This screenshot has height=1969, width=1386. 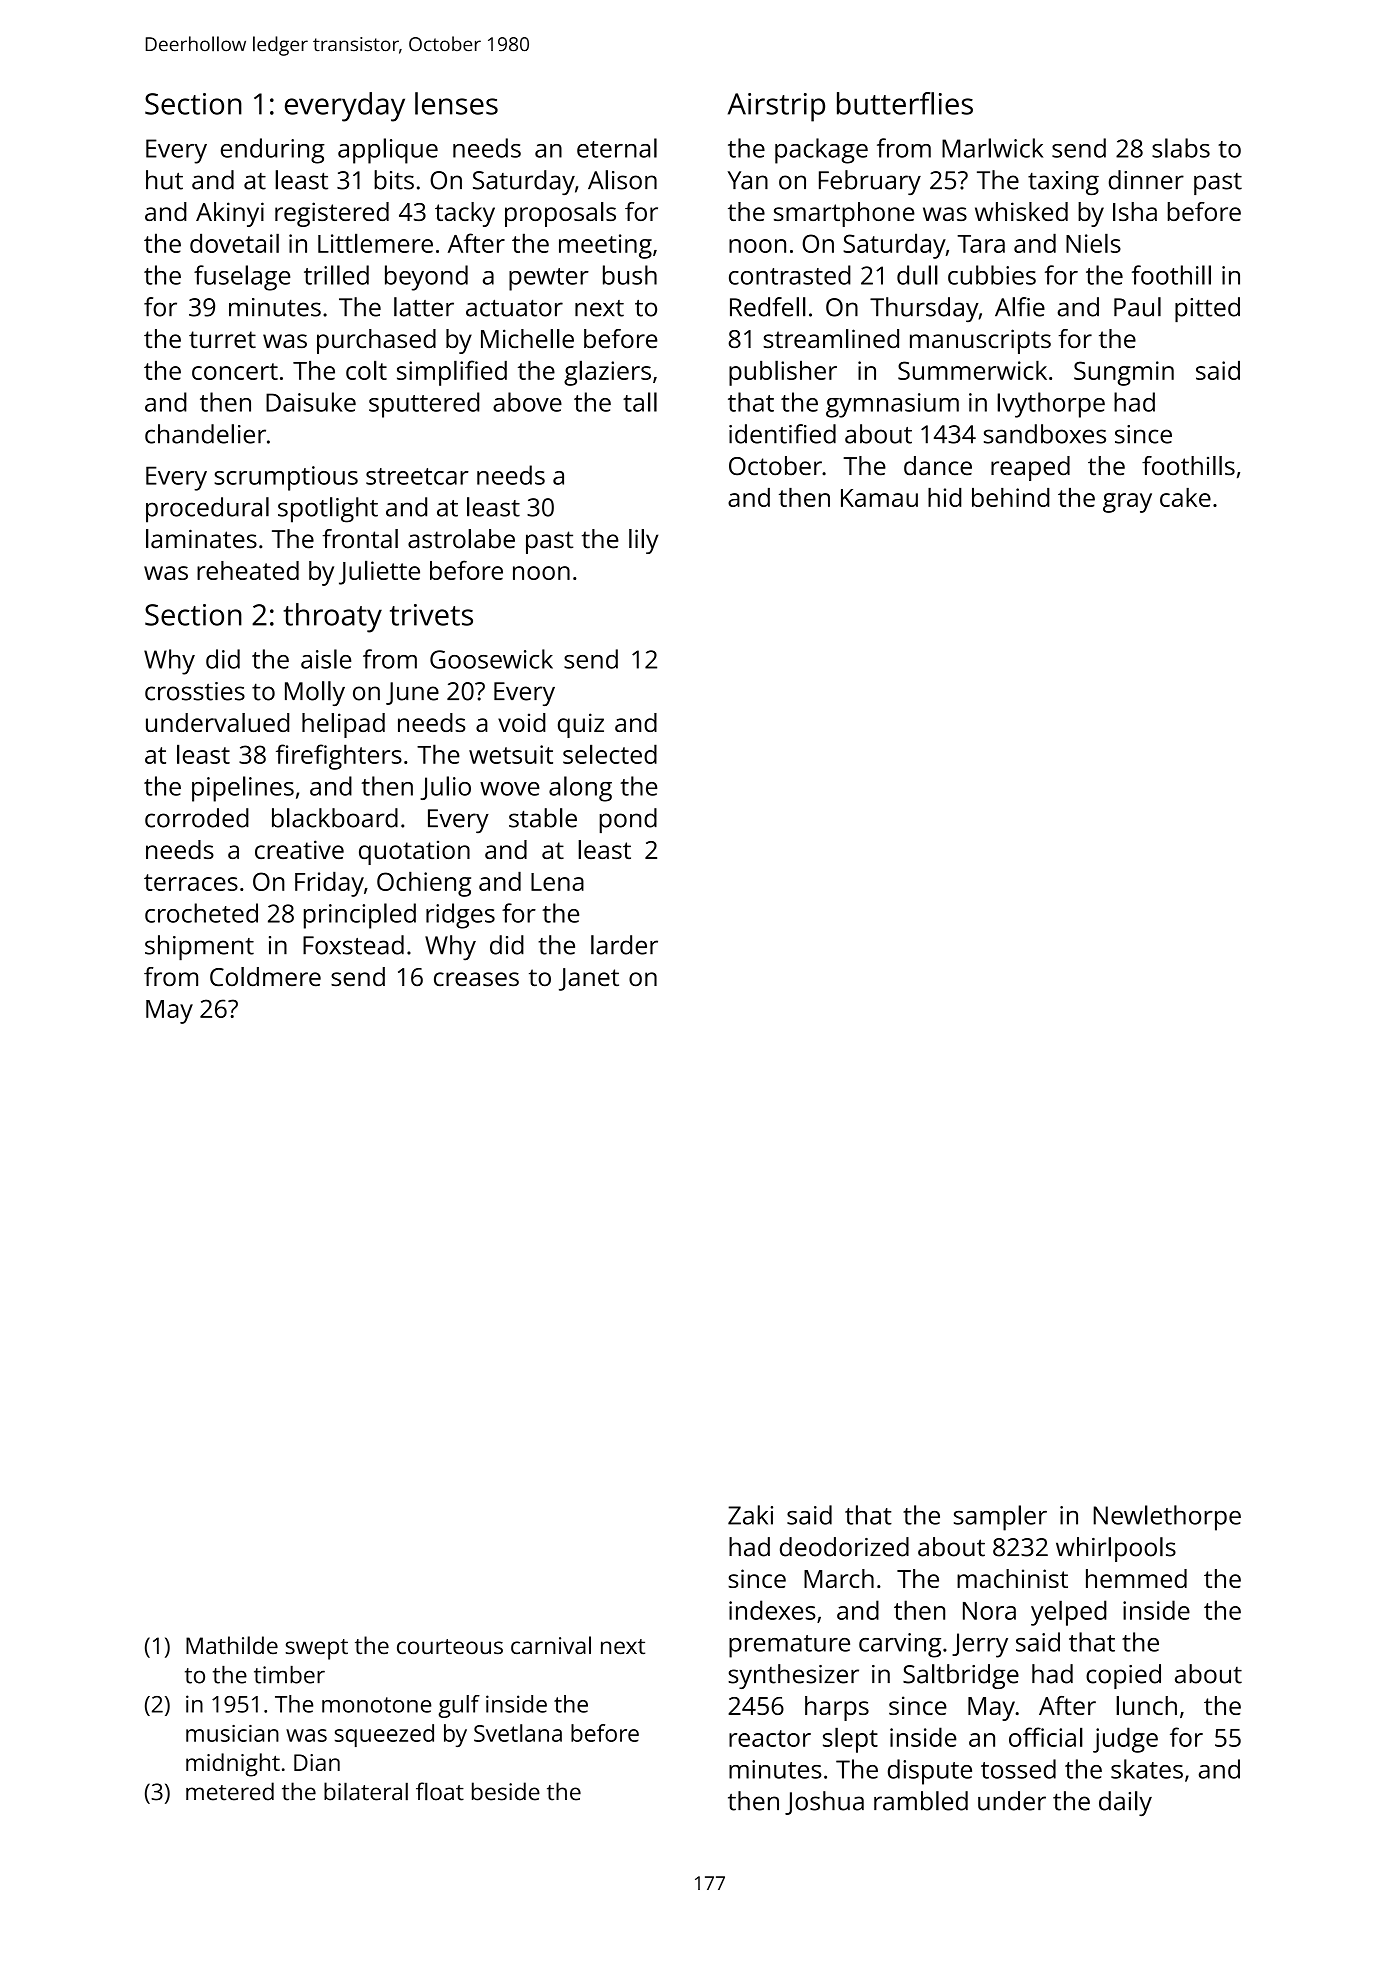 What do you see at coordinates (1167, 1518) in the screenshot?
I see `Newlethorpe` at bounding box center [1167, 1518].
